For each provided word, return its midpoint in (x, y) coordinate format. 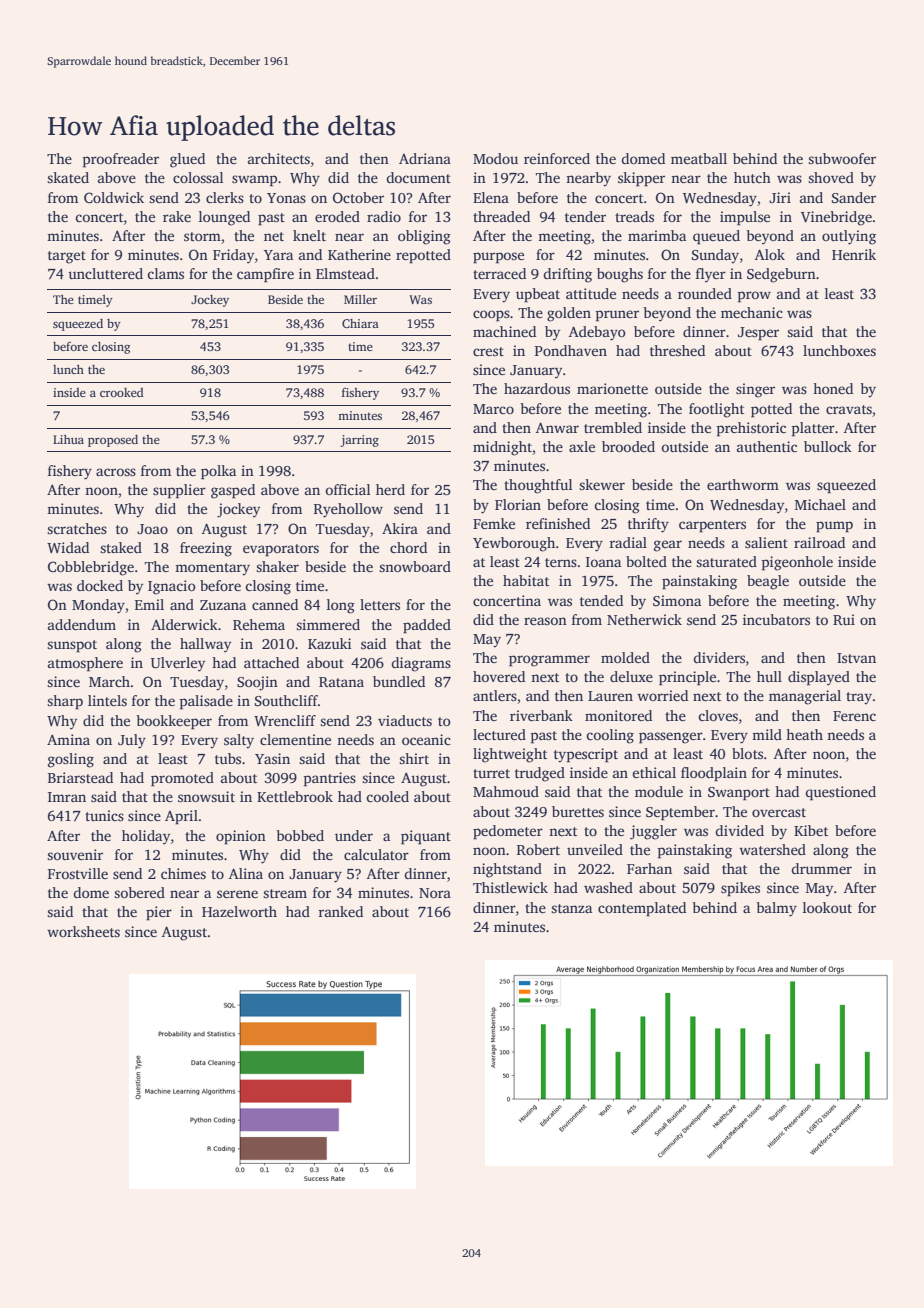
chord (408, 547)
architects (279, 158)
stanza (571, 908)
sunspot (72, 646)
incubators (776, 619)
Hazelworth (239, 911)
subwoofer (842, 158)
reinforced (557, 158)
